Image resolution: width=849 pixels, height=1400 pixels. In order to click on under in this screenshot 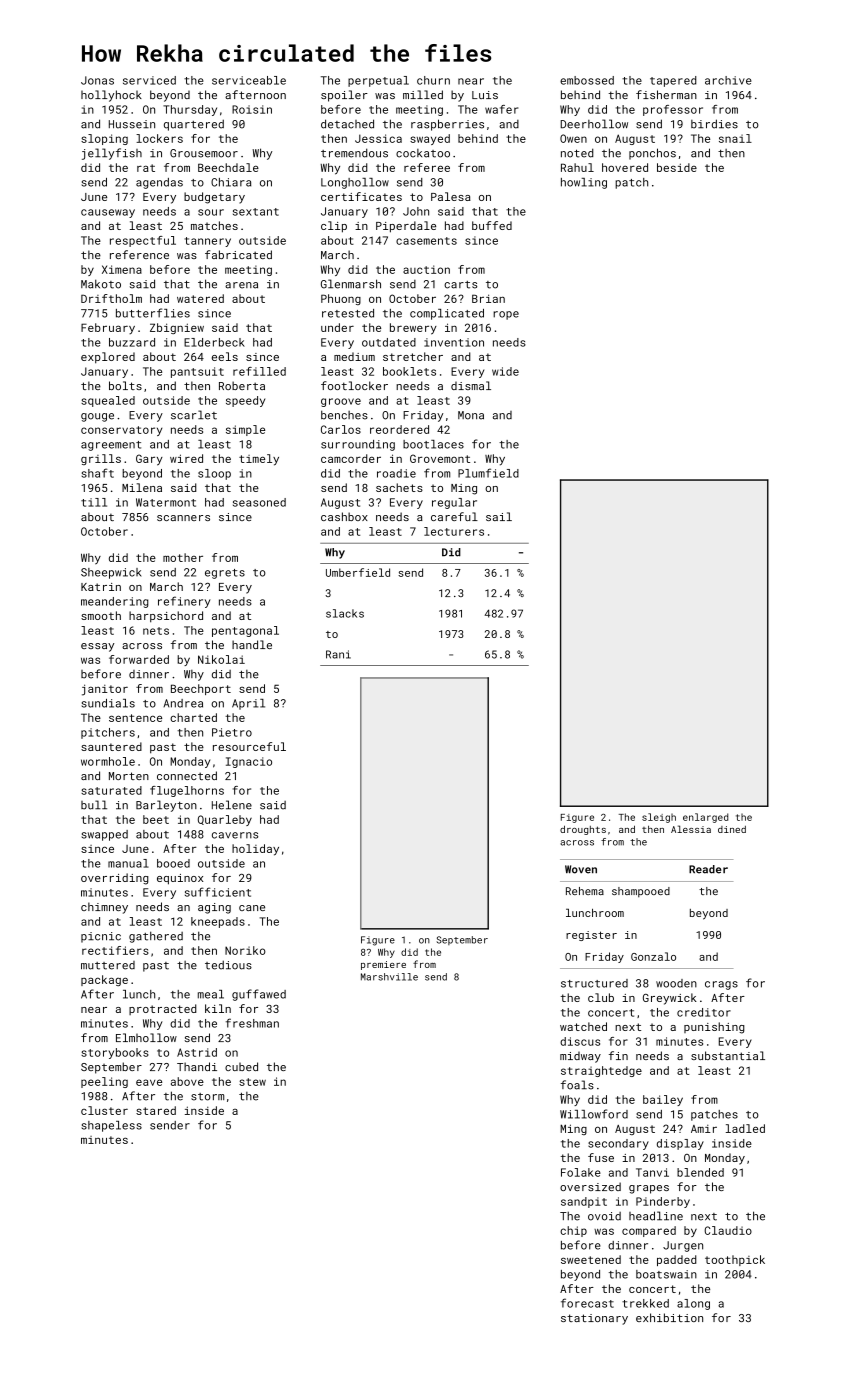, I will do `click(337, 327)`.
